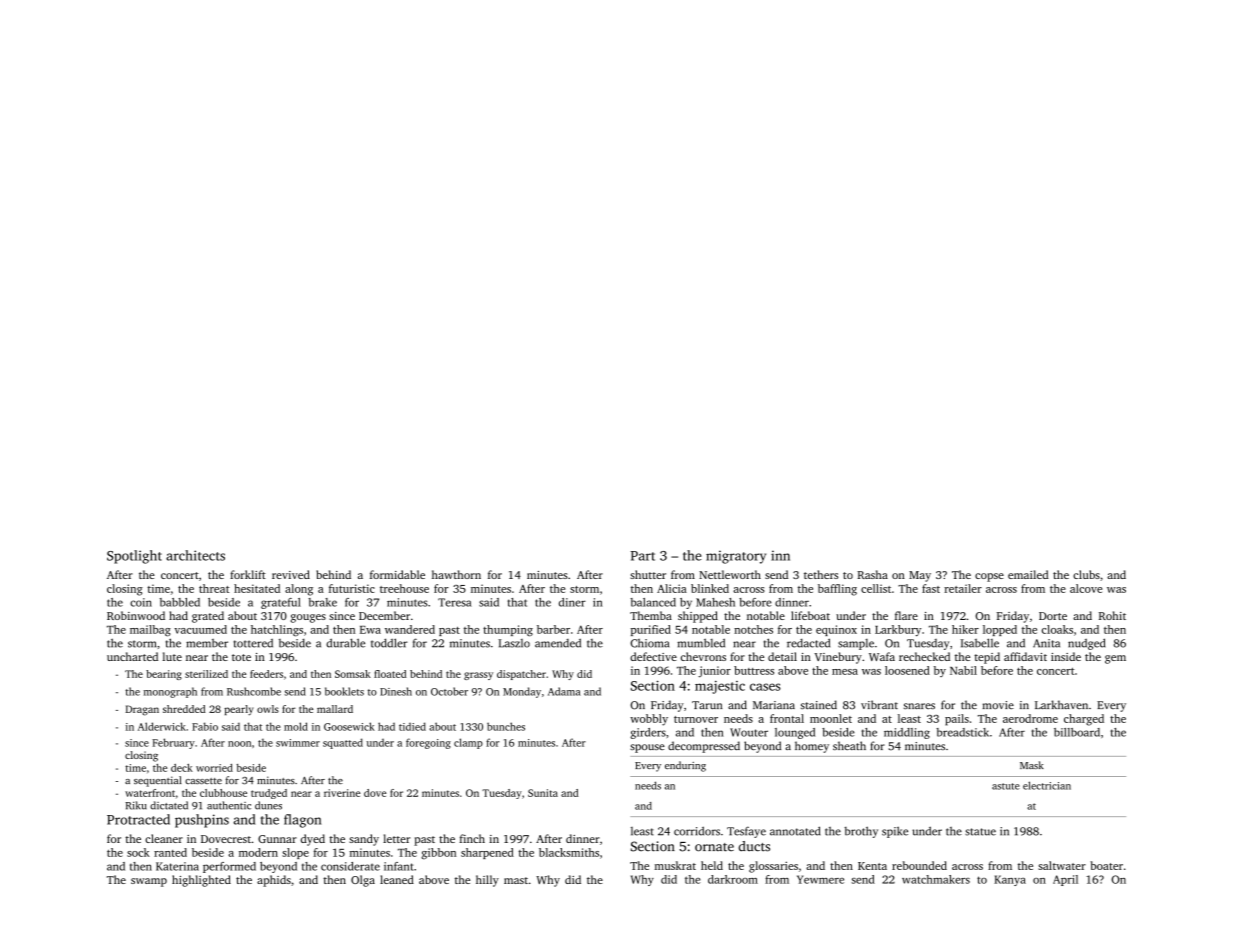 Image resolution: width=1233 pixels, height=952 pixels. Describe the element at coordinates (506, 726) in the screenshot. I see `bunches` at that location.
